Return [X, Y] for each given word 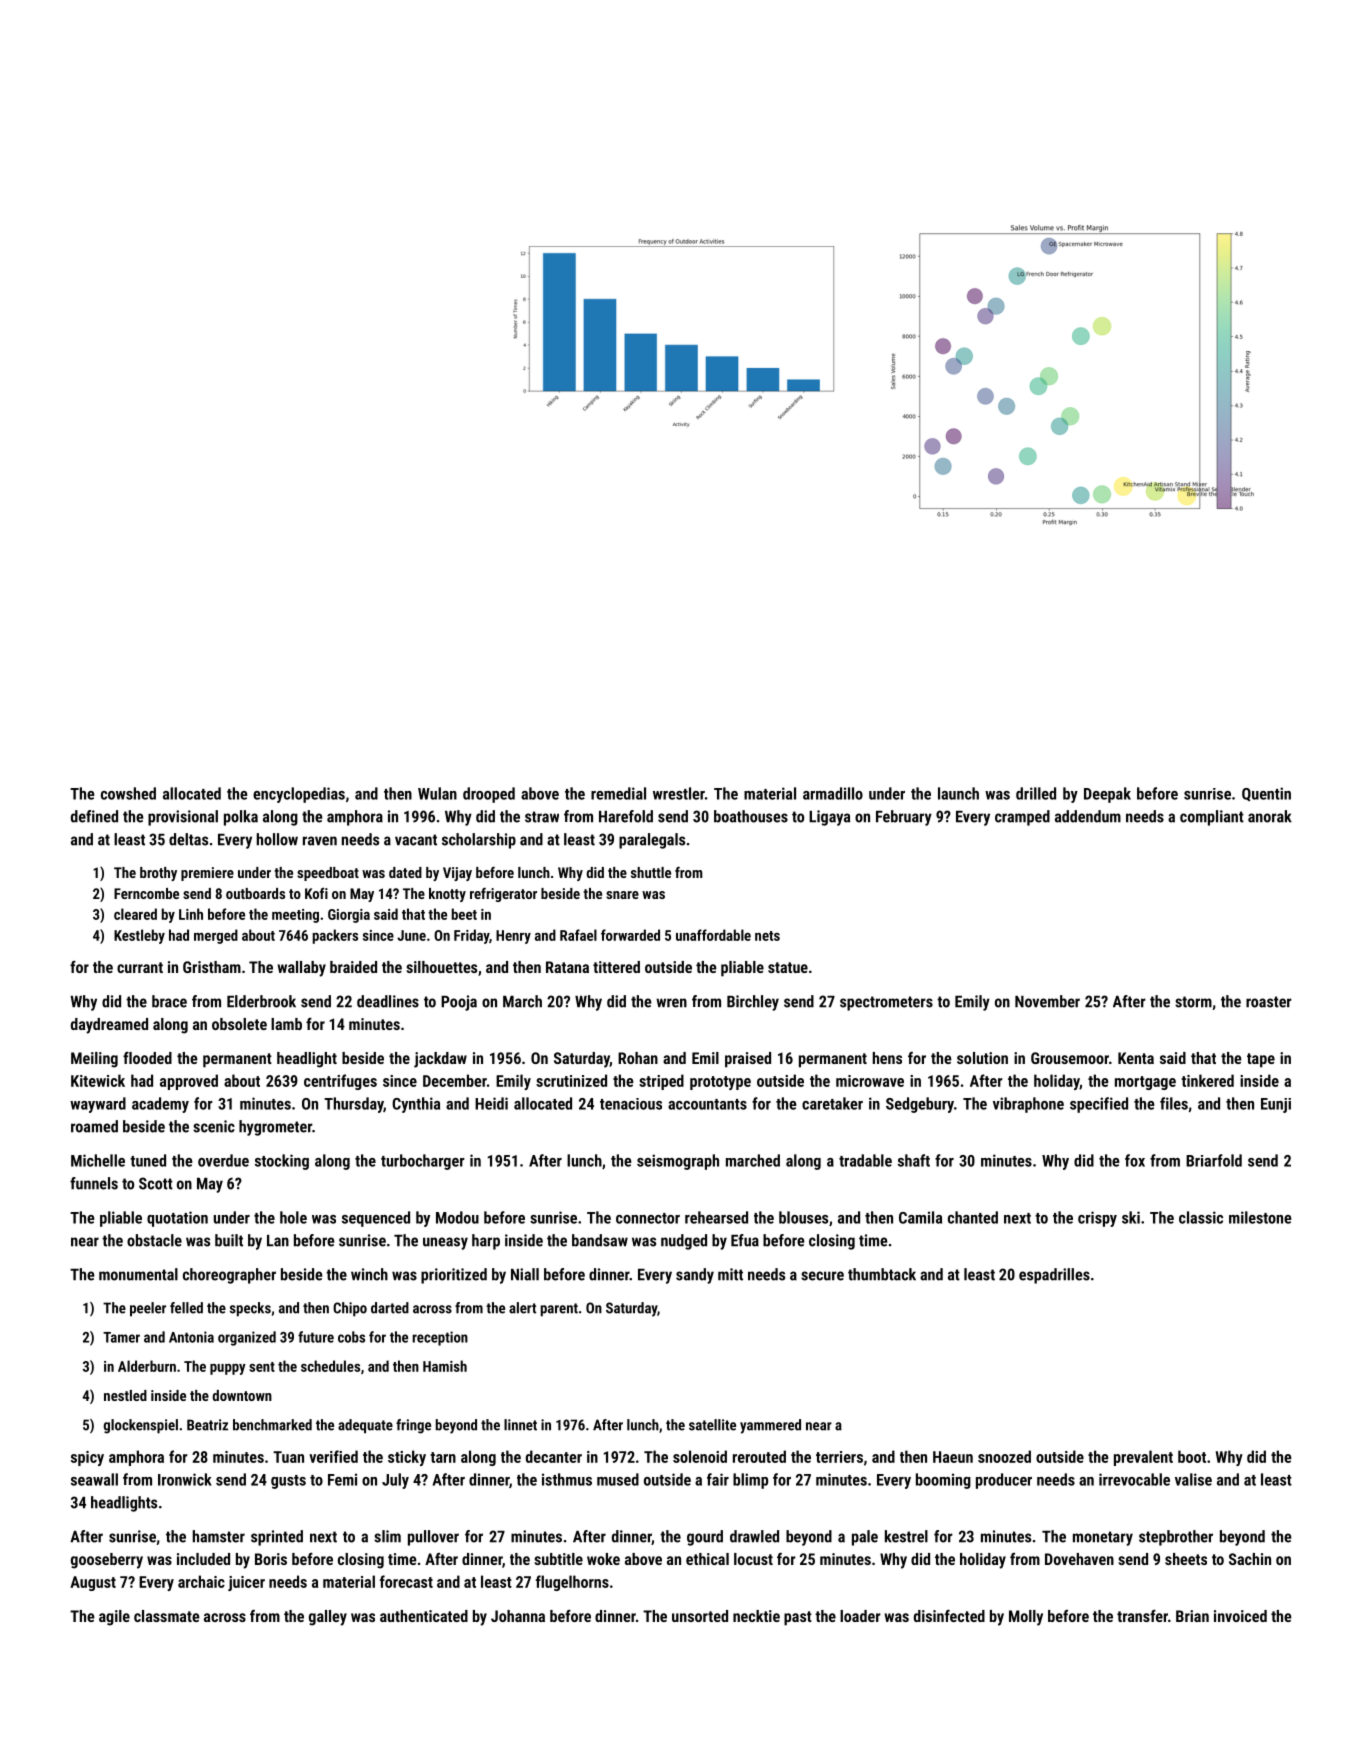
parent [559, 1310]
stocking [282, 1162]
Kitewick [98, 1080]
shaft [914, 1160]
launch [958, 793]
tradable [865, 1160]
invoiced [1240, 1616]
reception [440, 1338]
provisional [183, 818]
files [1174, 1103]
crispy [1097, 1219]
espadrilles [1054, 1276]
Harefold [626, 816]
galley [328, 1618]
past [798, 1618]
